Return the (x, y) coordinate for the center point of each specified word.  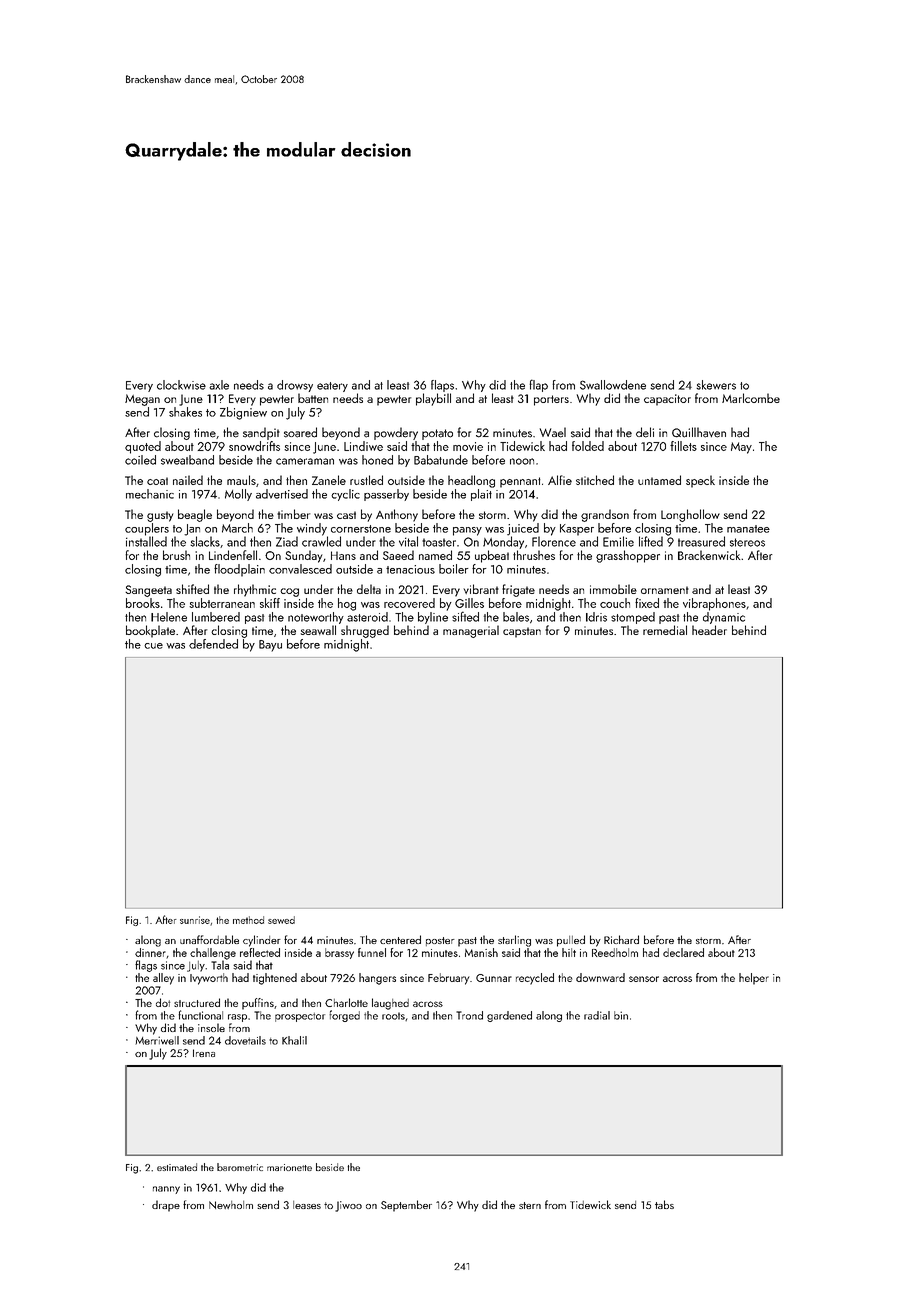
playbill (433, 399)
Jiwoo (348, 1206)
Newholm (231, 1205)
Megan (142, 400)
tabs (664, 1204)
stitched (595, 480)
